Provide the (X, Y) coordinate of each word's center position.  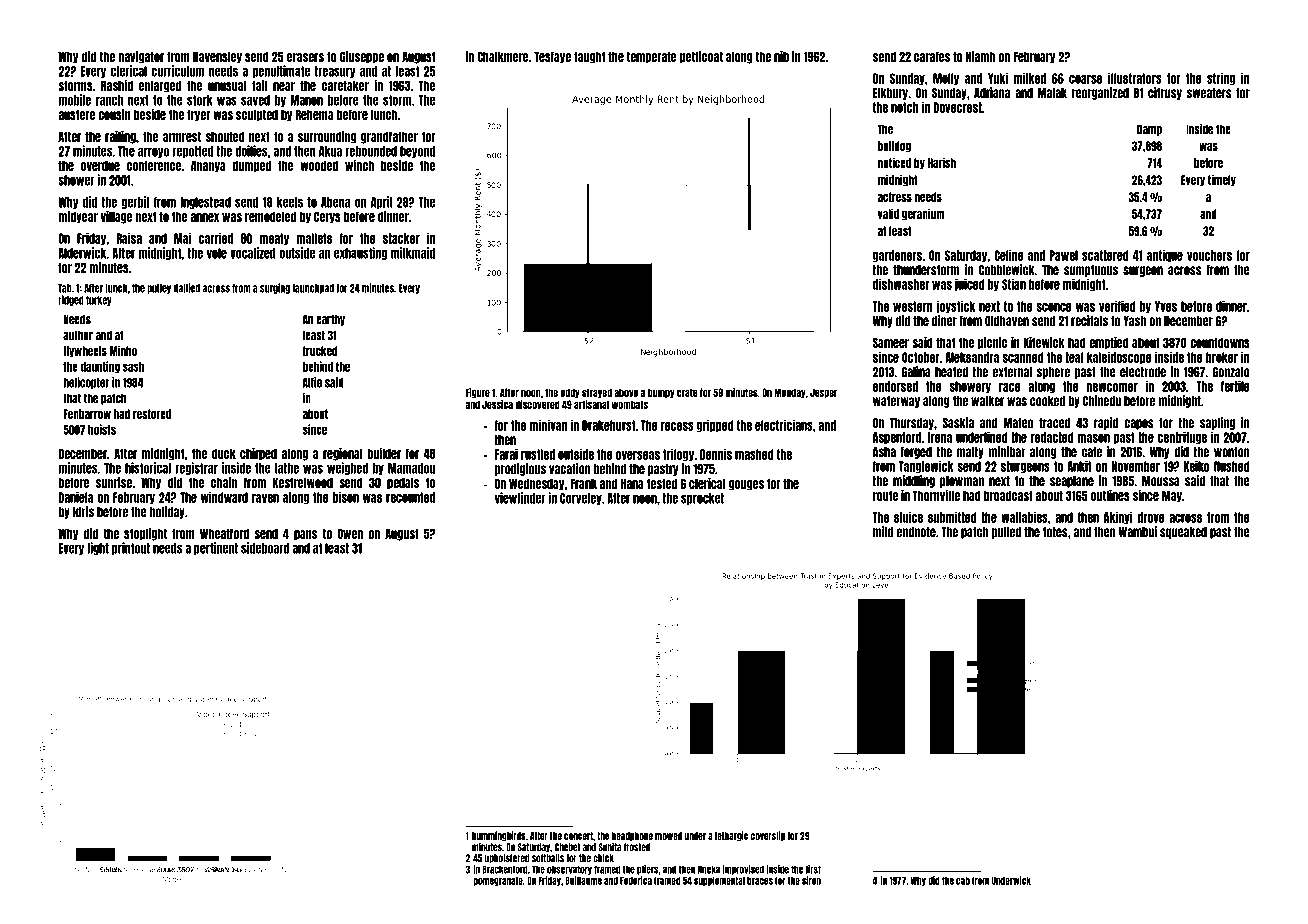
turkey (99, 301)
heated (951, 372)
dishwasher (901, 284)
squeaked (1183, 533)
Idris (83, 512)
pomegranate (498, 881)
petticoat (701, 57)
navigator (141, 57)
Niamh (980, 56)
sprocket (702, 499)
